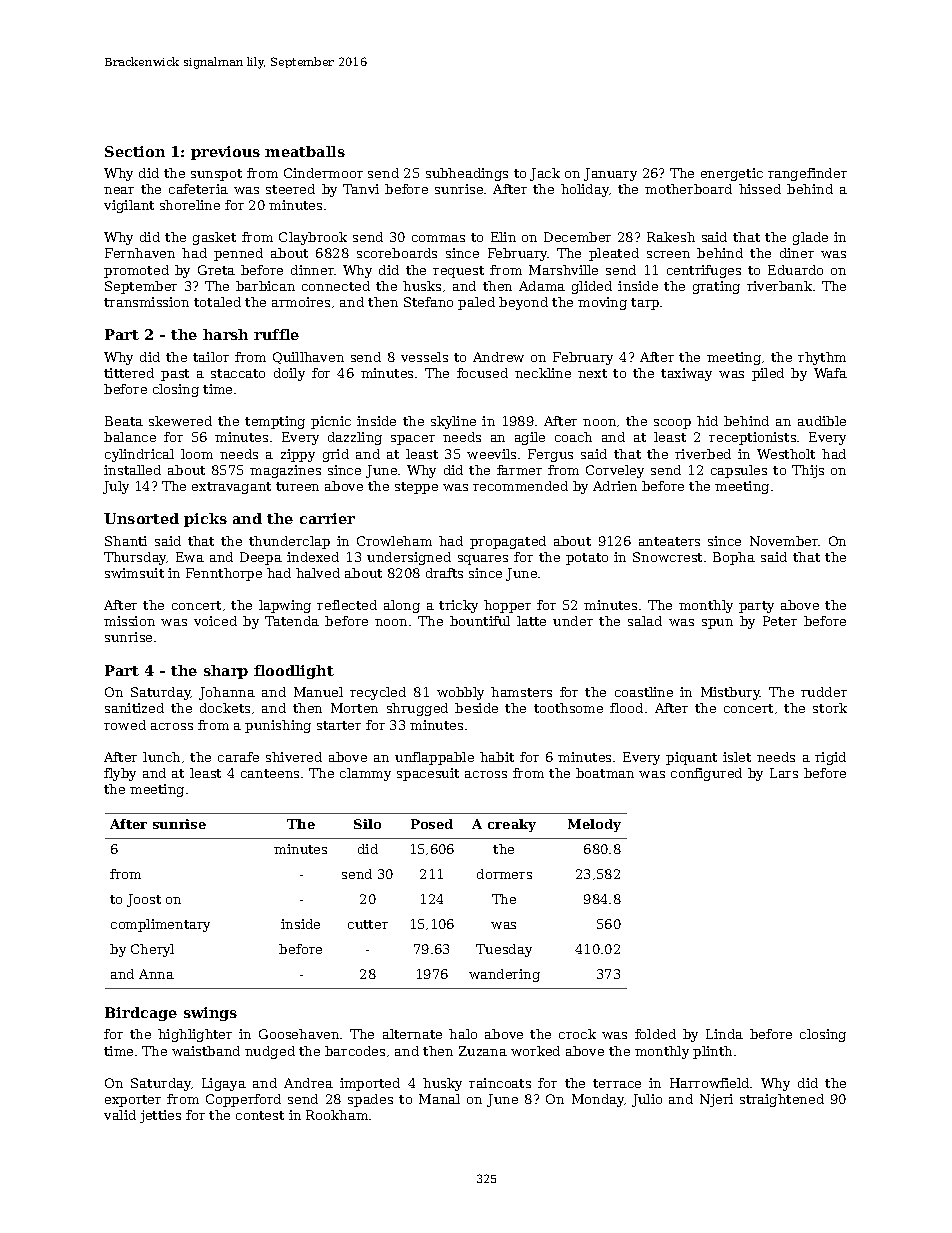 Image resolution: width=952 pixels, height=1233 pixels. Describe the element at coordinates (587, 559) in the screenshot. I see `potato` at that location.
